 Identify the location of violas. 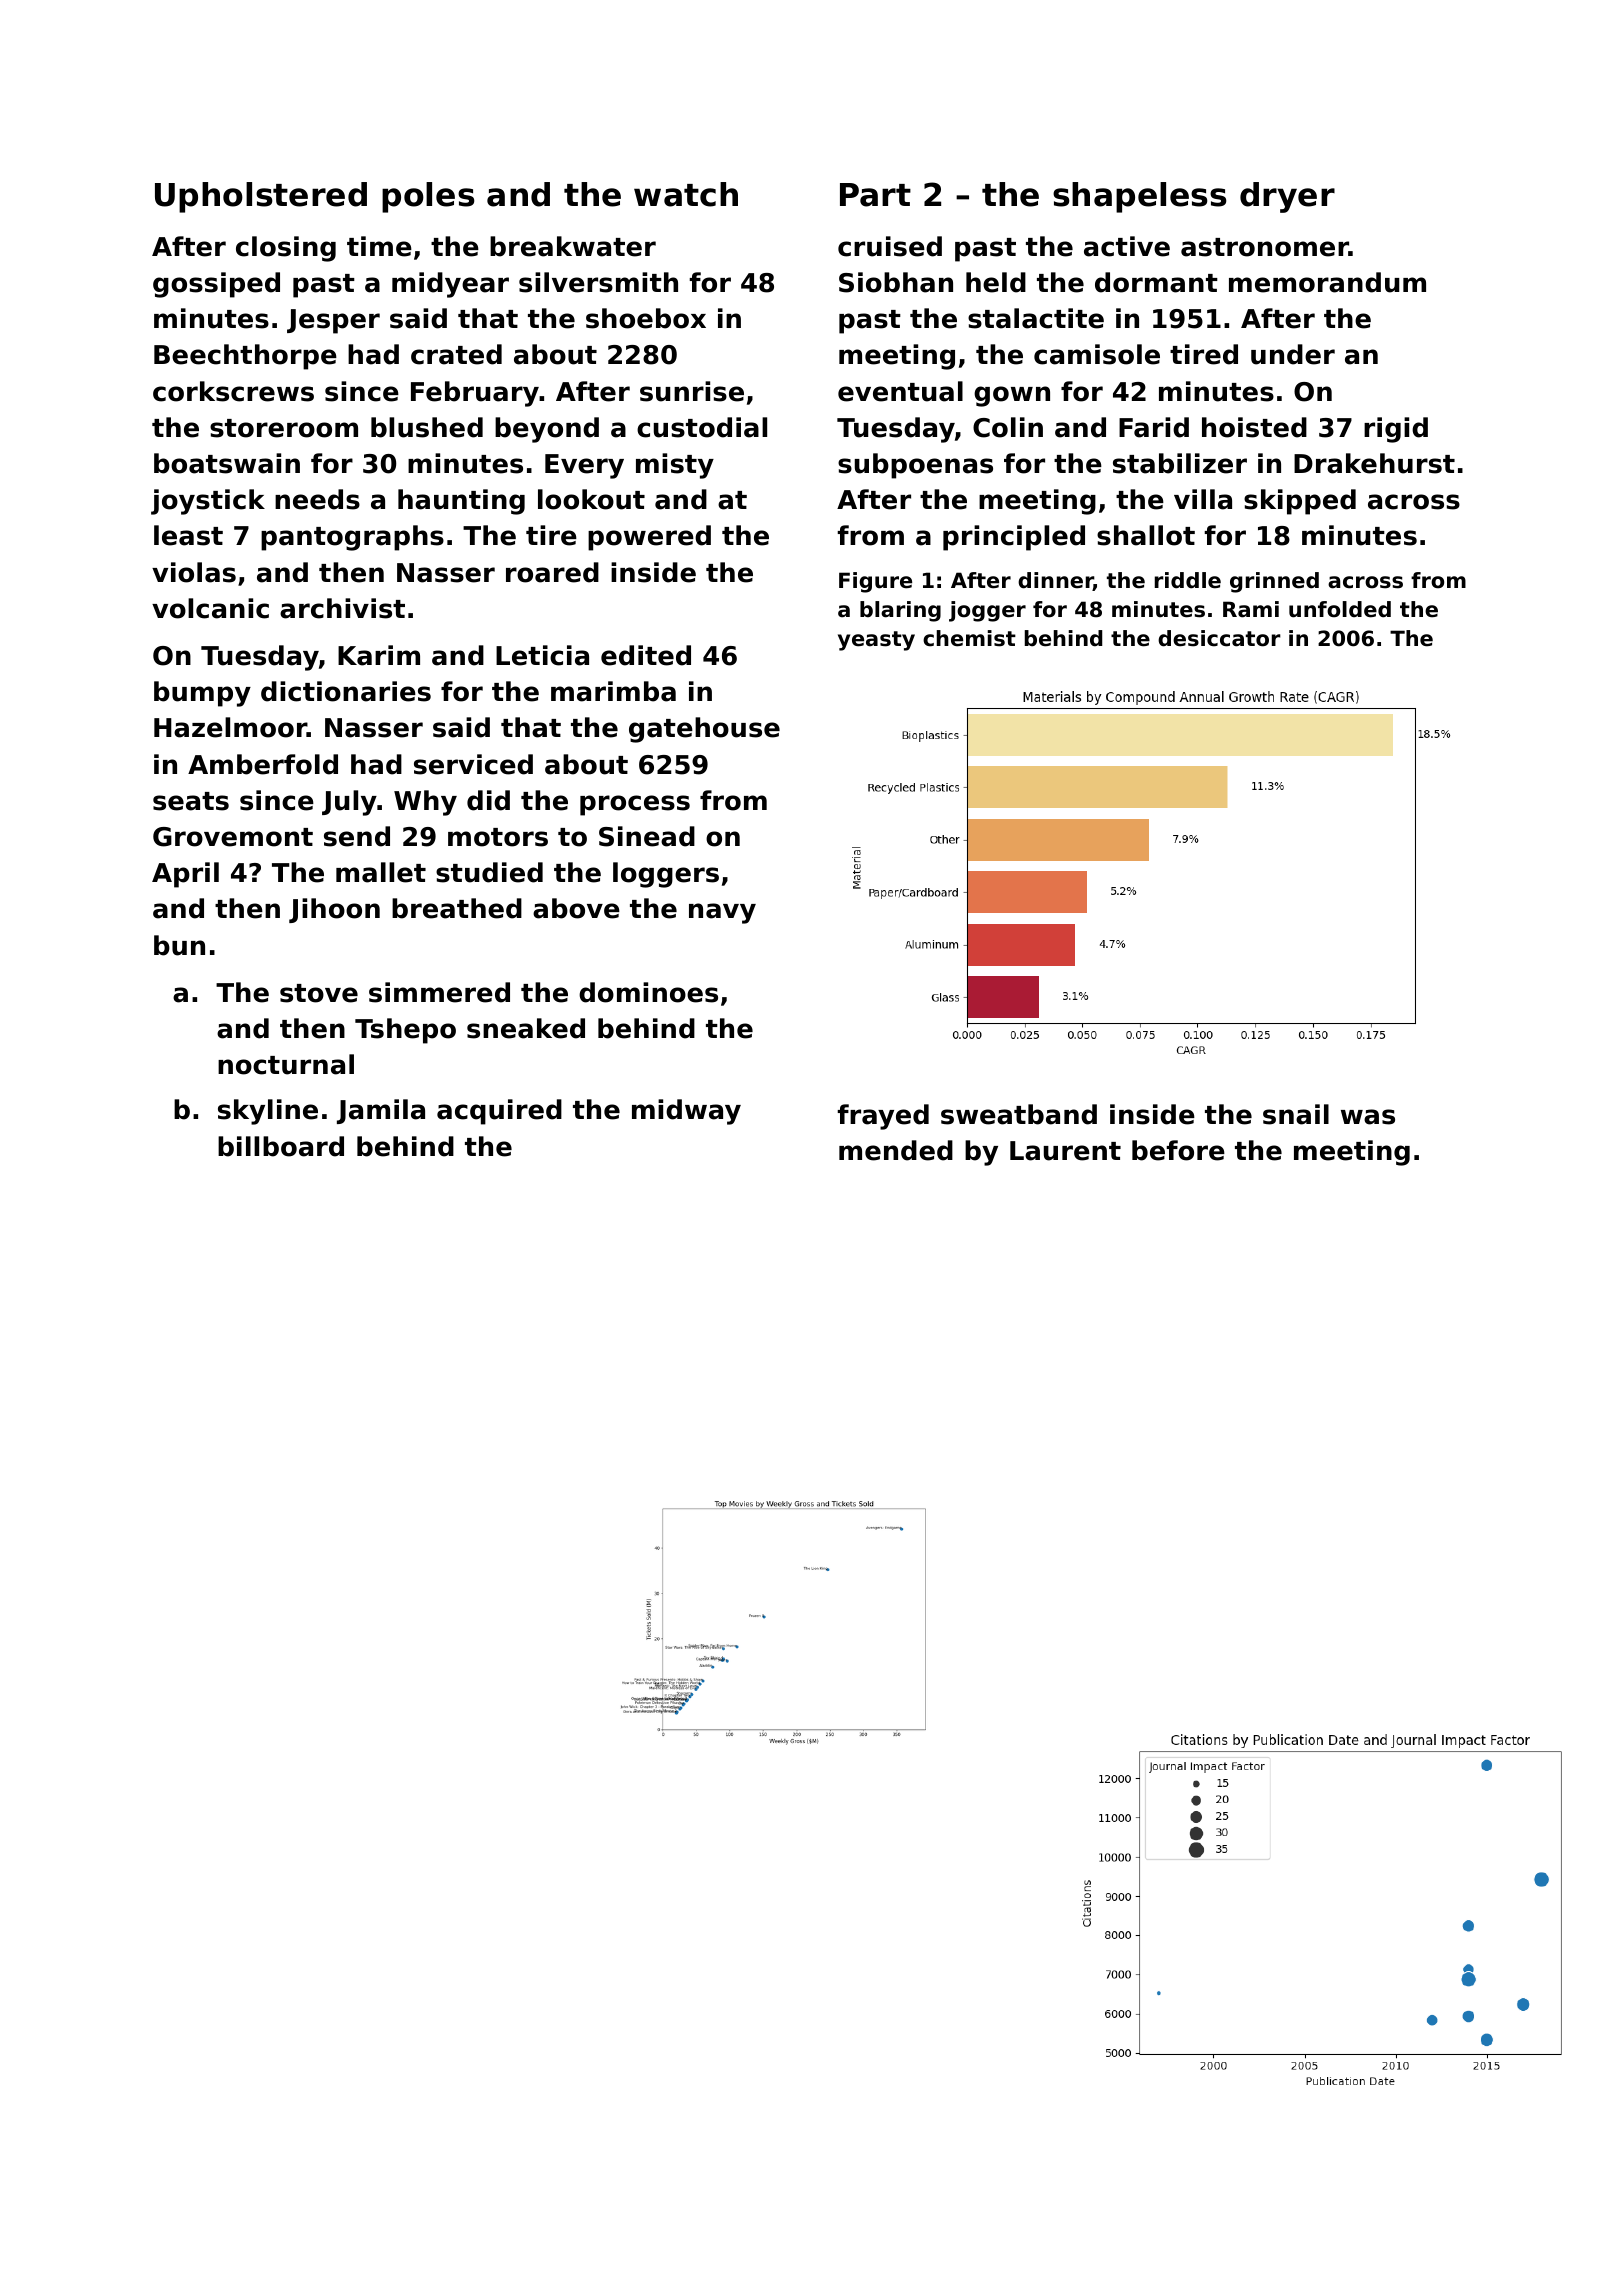
(194, 572).
